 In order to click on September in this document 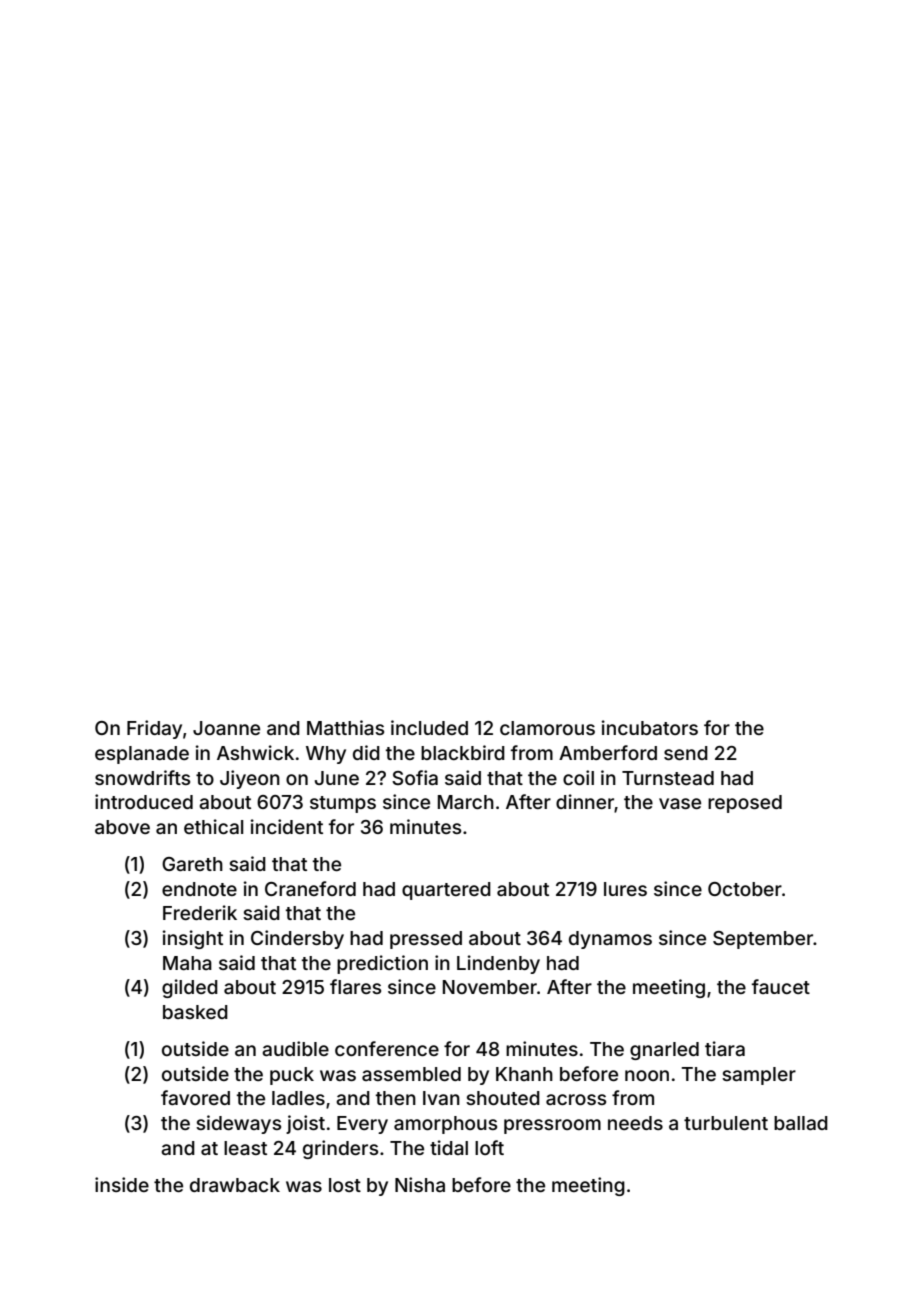, I will do `click(763, 940)`.
